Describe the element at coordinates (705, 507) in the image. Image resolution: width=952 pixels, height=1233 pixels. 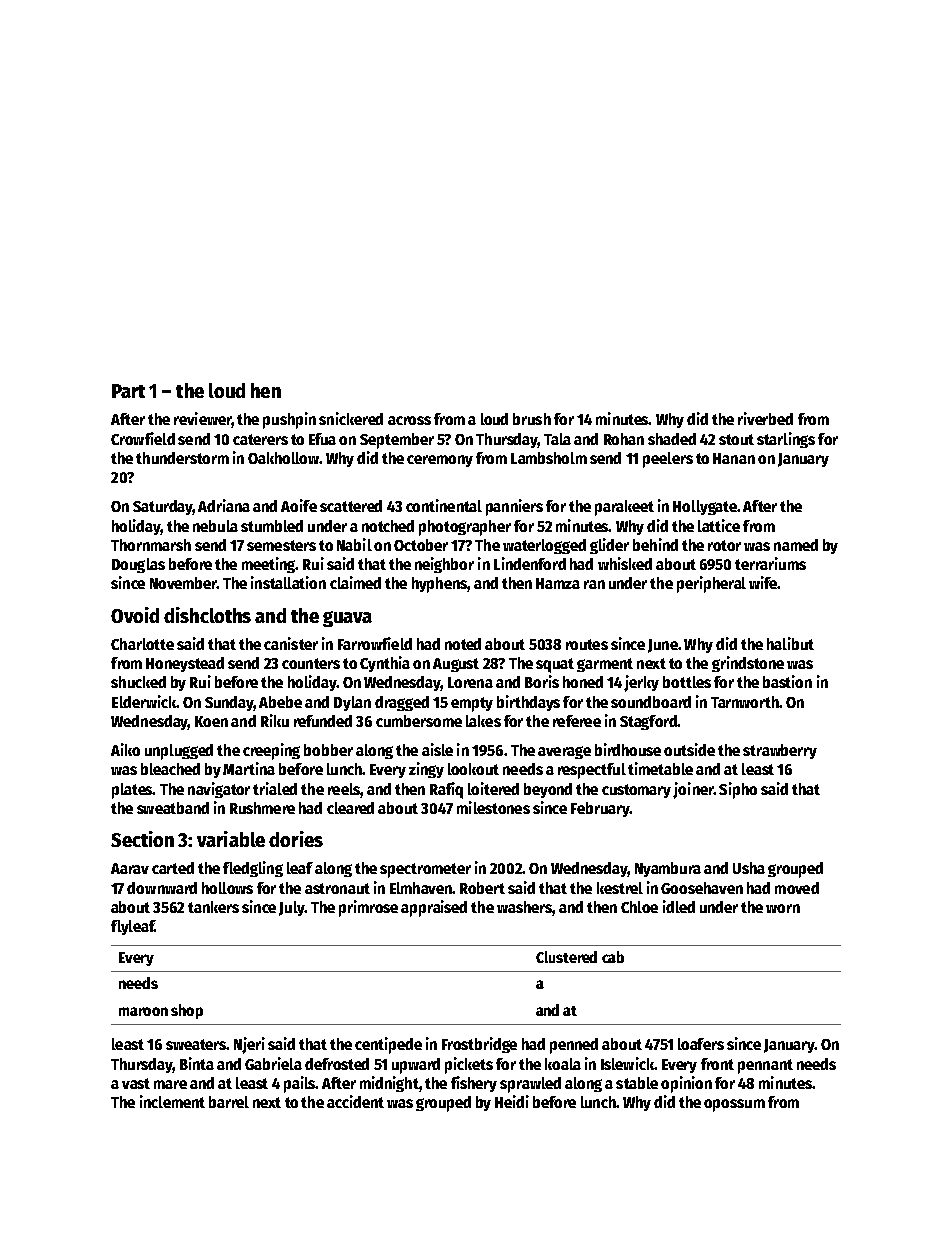
I see `Hollygate` at that location.
